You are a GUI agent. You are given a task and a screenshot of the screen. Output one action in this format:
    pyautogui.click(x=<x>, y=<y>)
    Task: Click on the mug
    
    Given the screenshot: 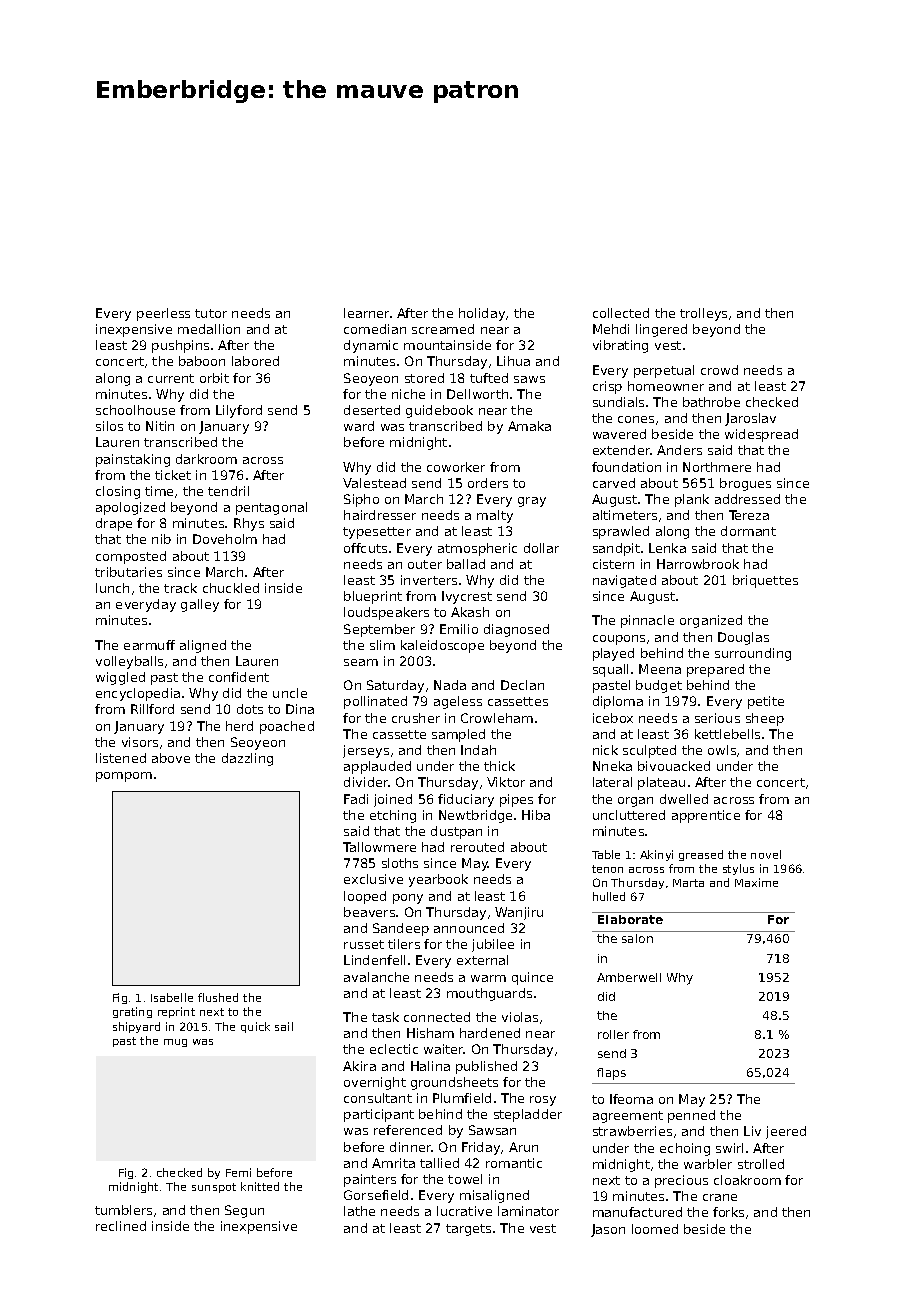 What is the action you would take?
    pyautogui.click(x=175, y=1043)
